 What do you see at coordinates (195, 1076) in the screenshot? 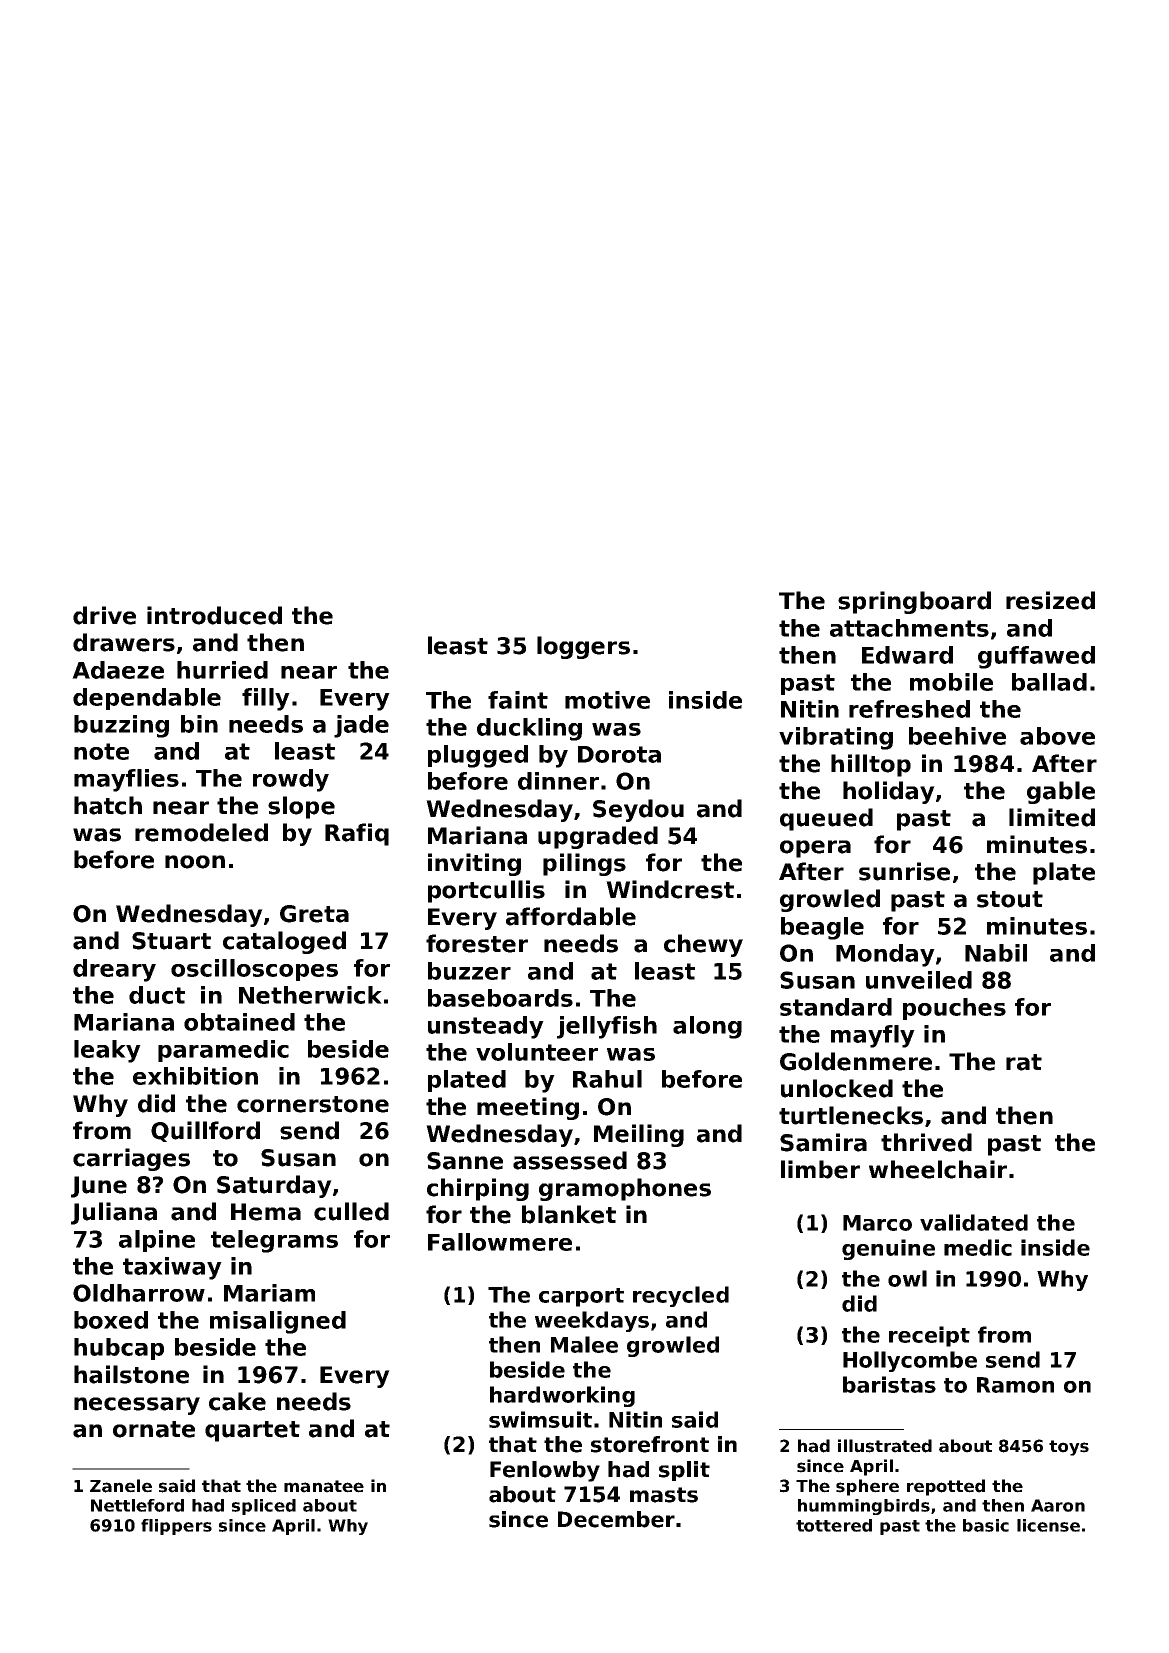
I see `exhibition` at bounding box center [195, 1076].
